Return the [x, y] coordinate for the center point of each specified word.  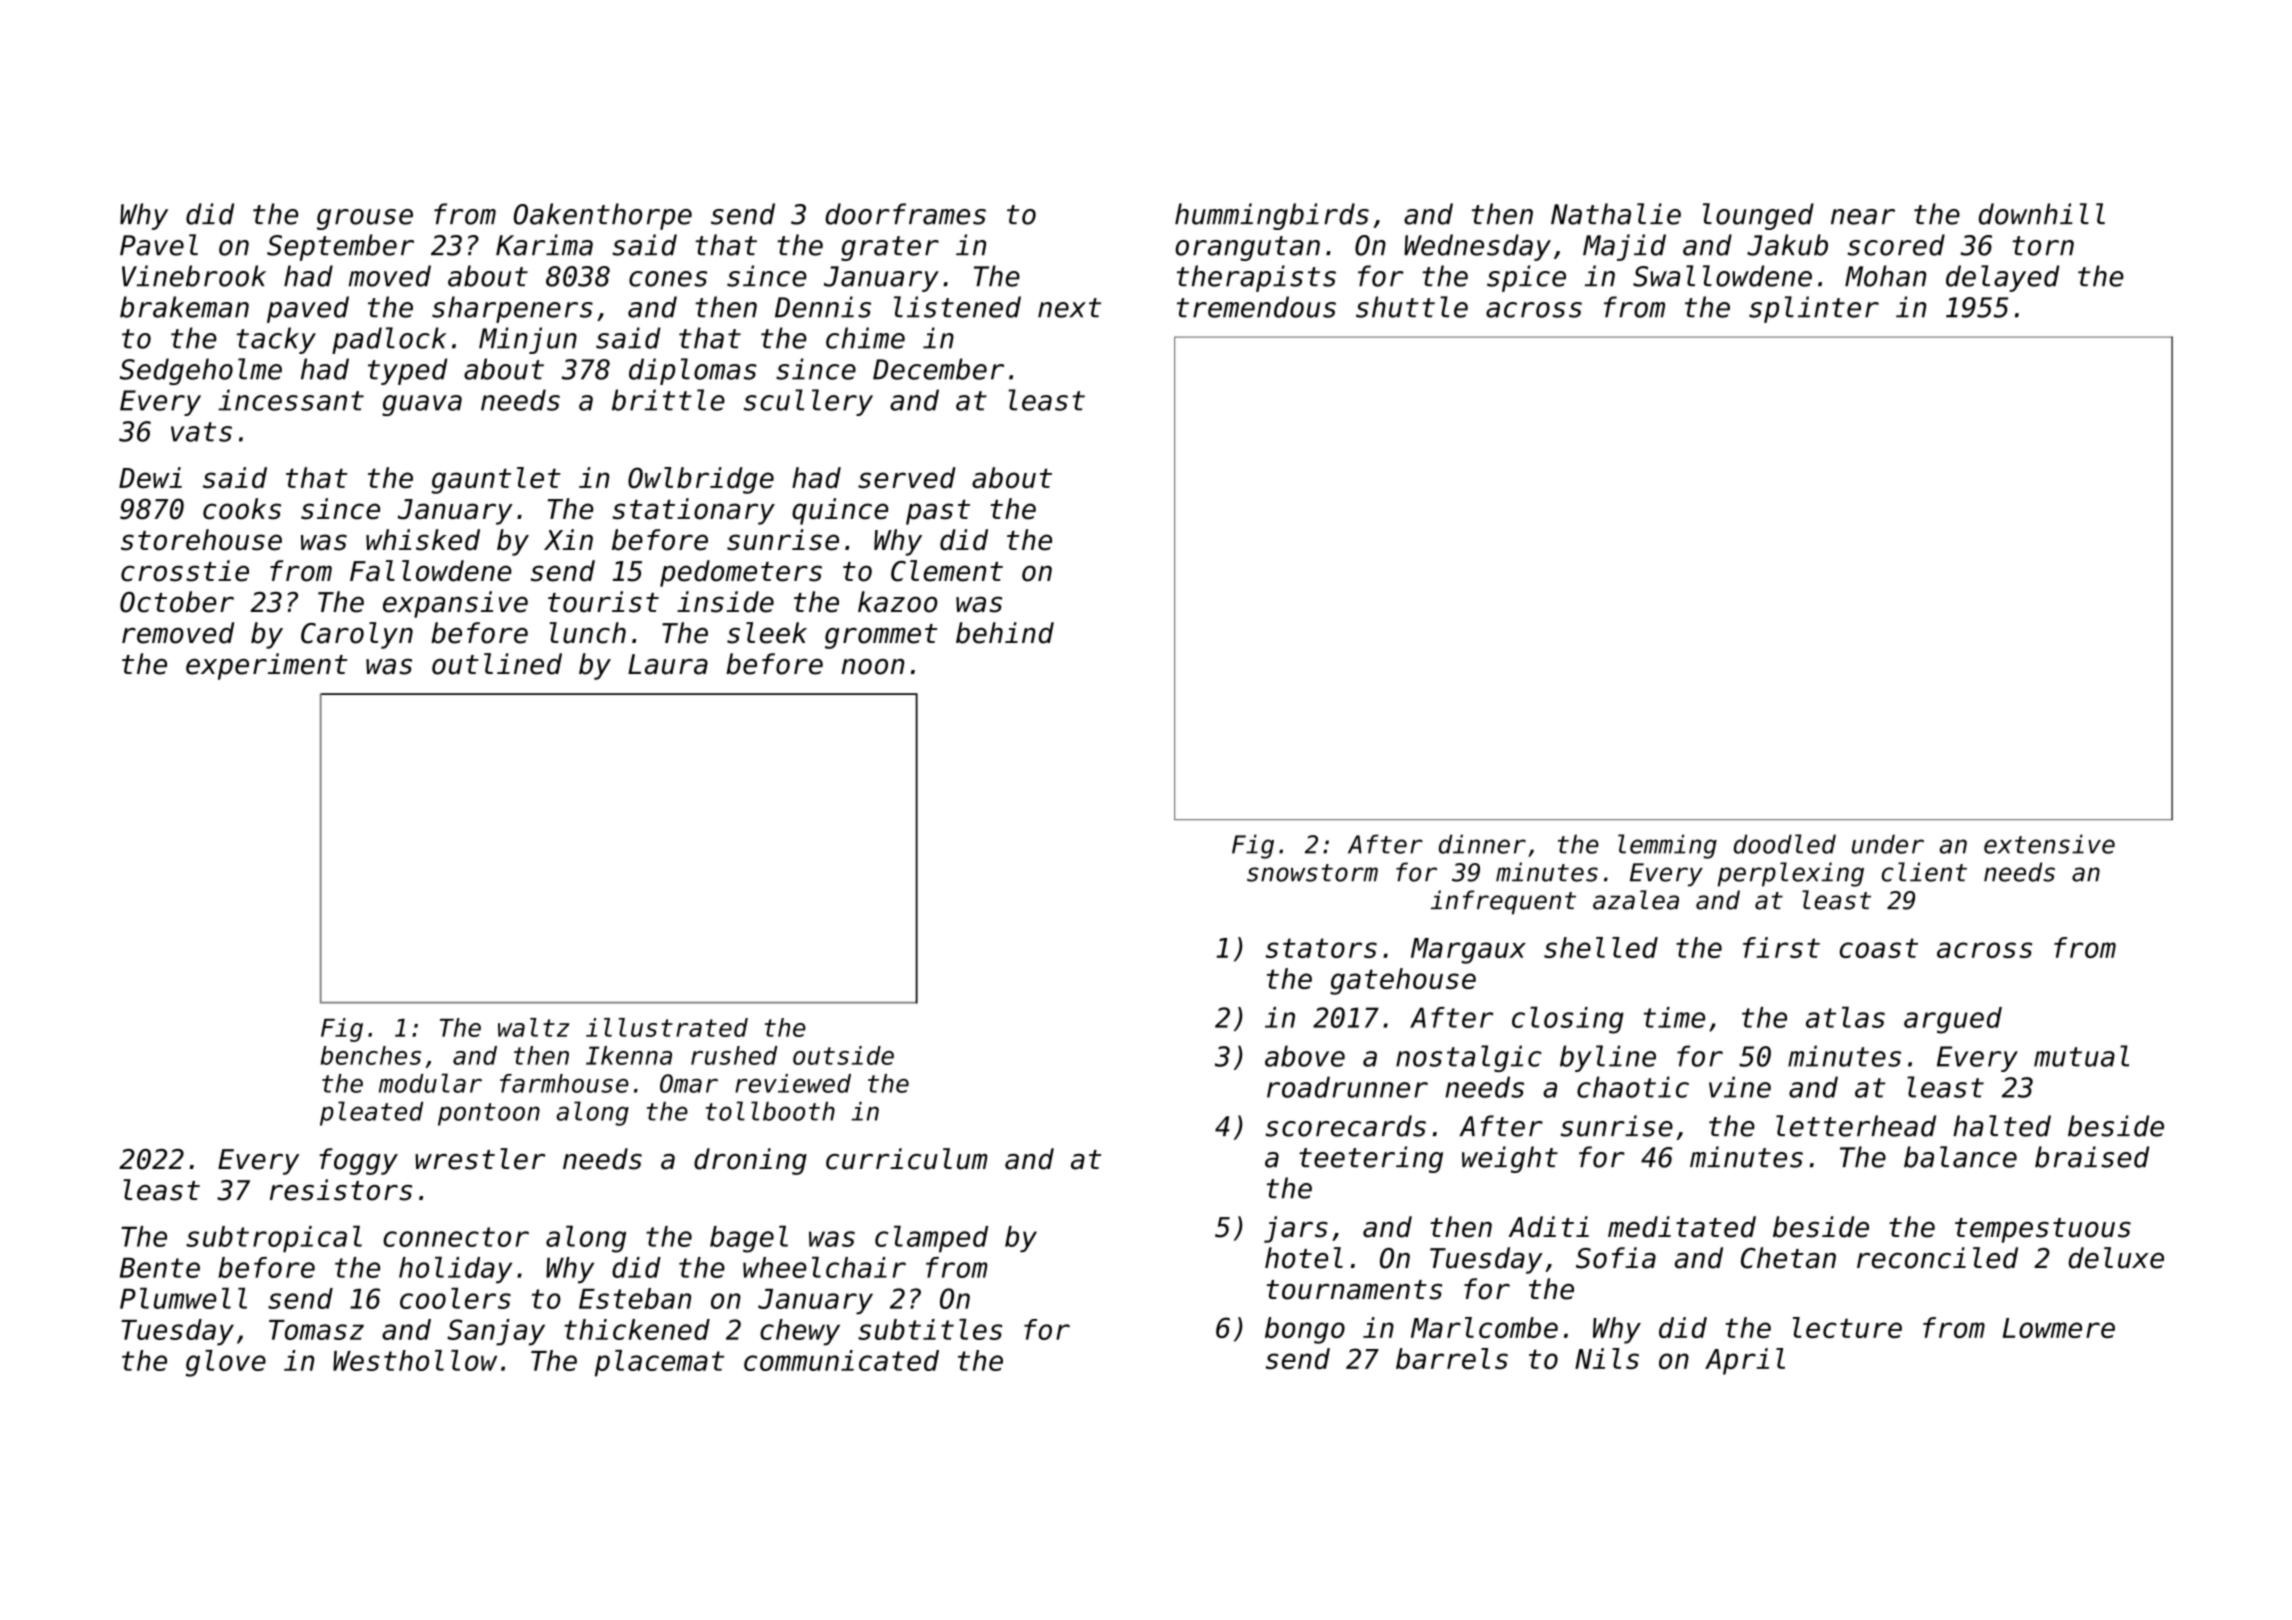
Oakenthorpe [603, 216]
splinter [1814, 309]
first [1781, 947]
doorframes [905, 214]
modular [430, 1083]
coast [1879, 948]
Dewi [150, 477]
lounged [1758, 216]
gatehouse [1403, 981]
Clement [947, 571]
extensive [2049, 844]
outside [843, 1055]
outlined [497, 664]
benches [371, 1055]
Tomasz [316, 1330]
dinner [1482, 844]
